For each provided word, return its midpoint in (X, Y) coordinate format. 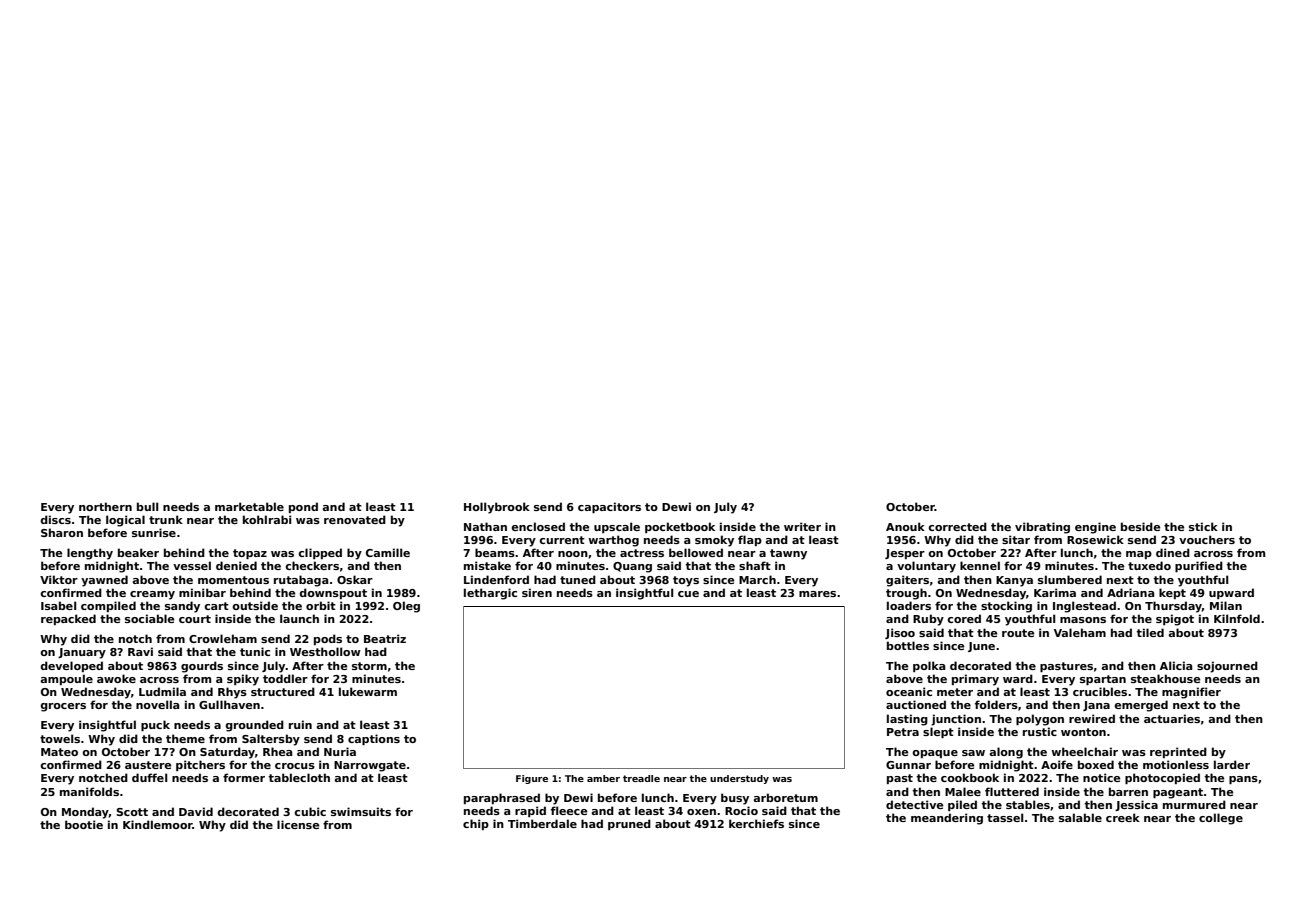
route (1018, 633)
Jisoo (900, 633)
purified (1199, 566)
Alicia (1176, 665)
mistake (487, 565)
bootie (84, 824)
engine (1095, 528)
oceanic (909, 691)
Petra (903, 732)
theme (185, 738)
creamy (152, 595)
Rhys (232, 693)
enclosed (538, 526)
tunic (255, 651)
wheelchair (1085, 751)
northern (105, 506)
